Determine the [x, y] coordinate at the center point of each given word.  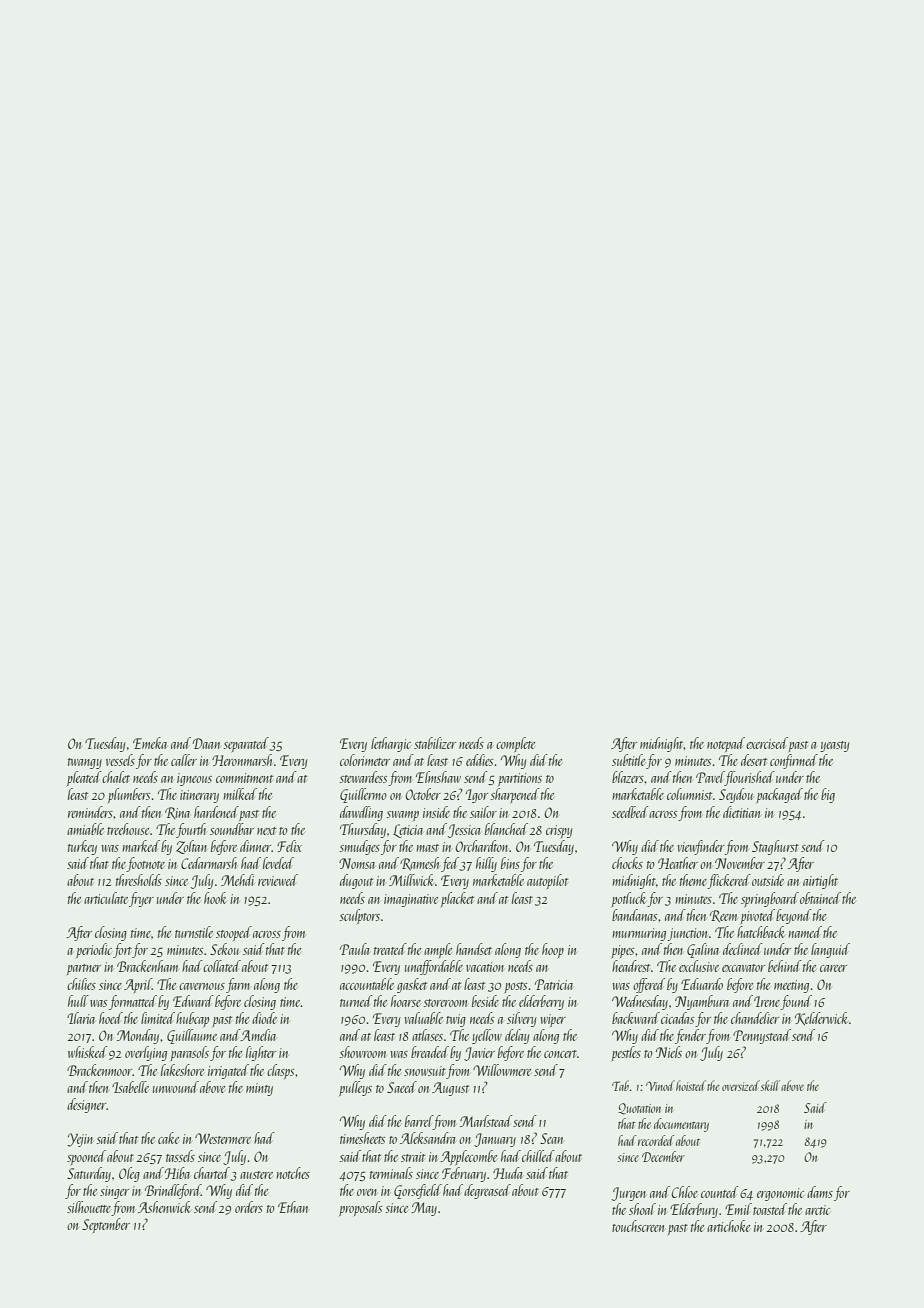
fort [122, 950]
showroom [362, 1052]
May [424, 1209]
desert [754, 760]
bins [510, 863]
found [796, 1002]
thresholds [139, 880]
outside [768, 880]
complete [515, 744]
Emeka [150, 743]
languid [830, 950]
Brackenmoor [100, 1070]
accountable [367, 984]
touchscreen [638, 1226]
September [106, 1225]
